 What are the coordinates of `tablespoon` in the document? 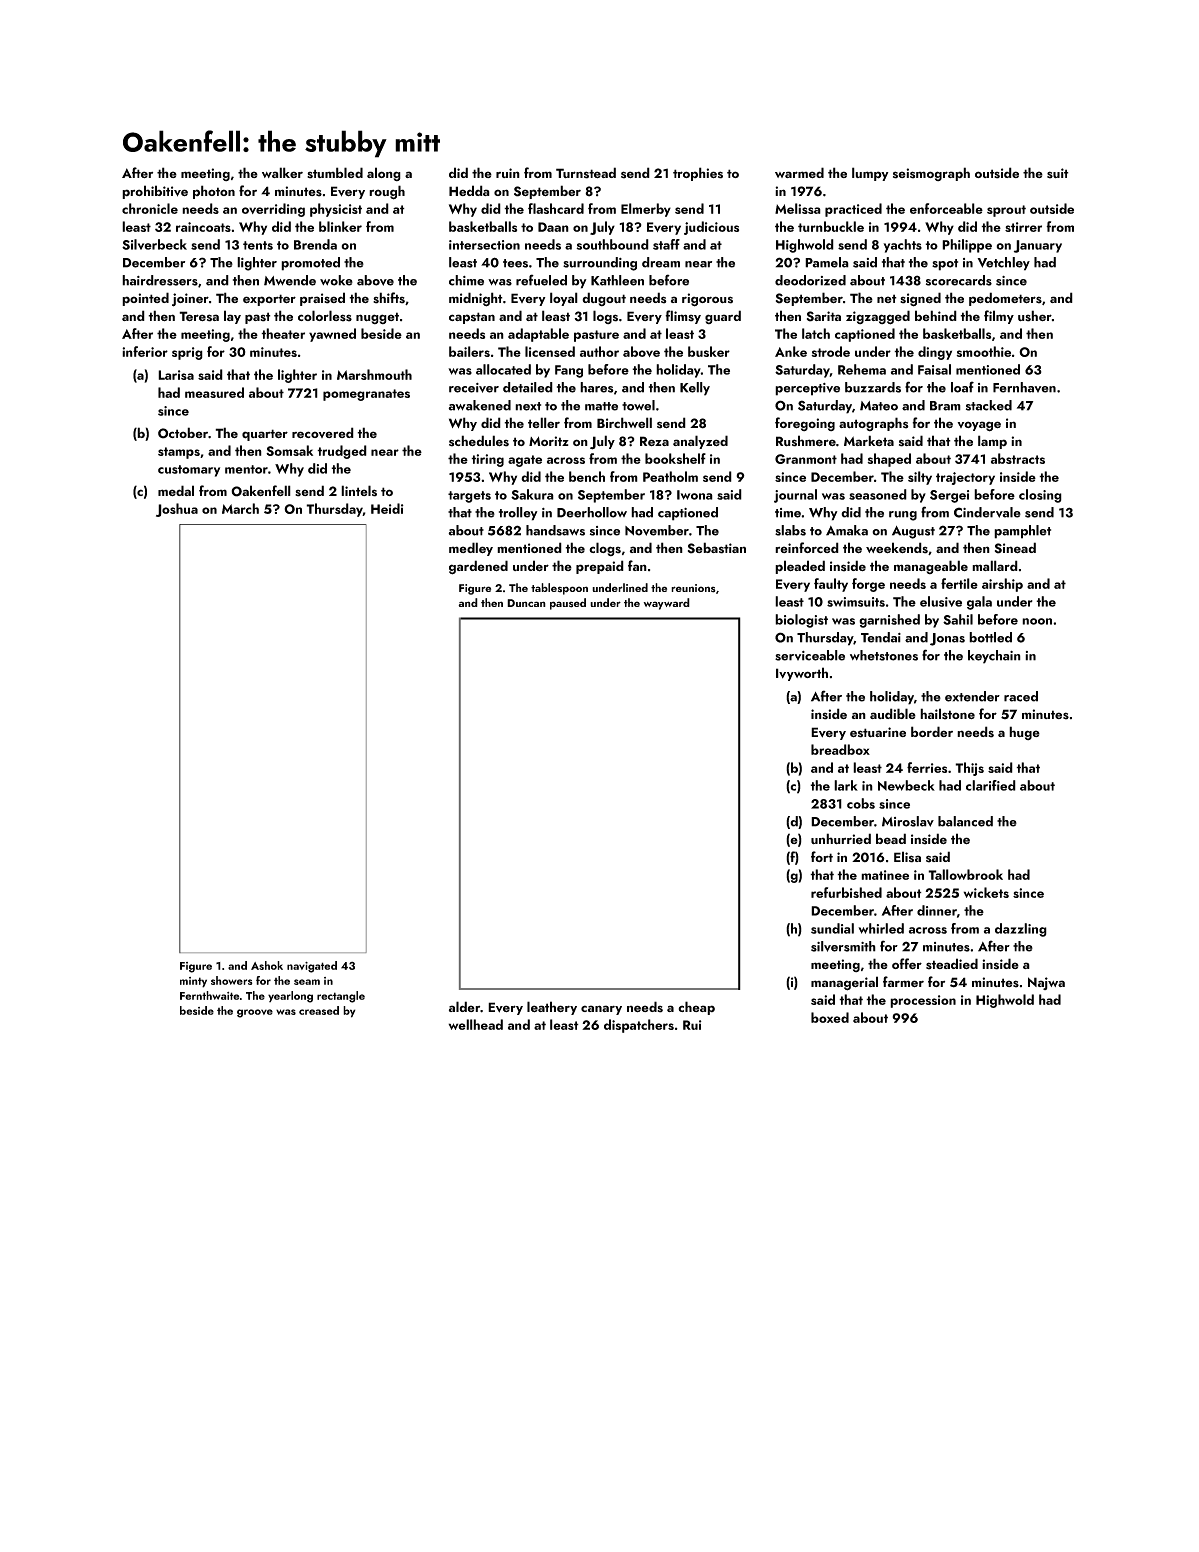 It's located at (559, 589).
